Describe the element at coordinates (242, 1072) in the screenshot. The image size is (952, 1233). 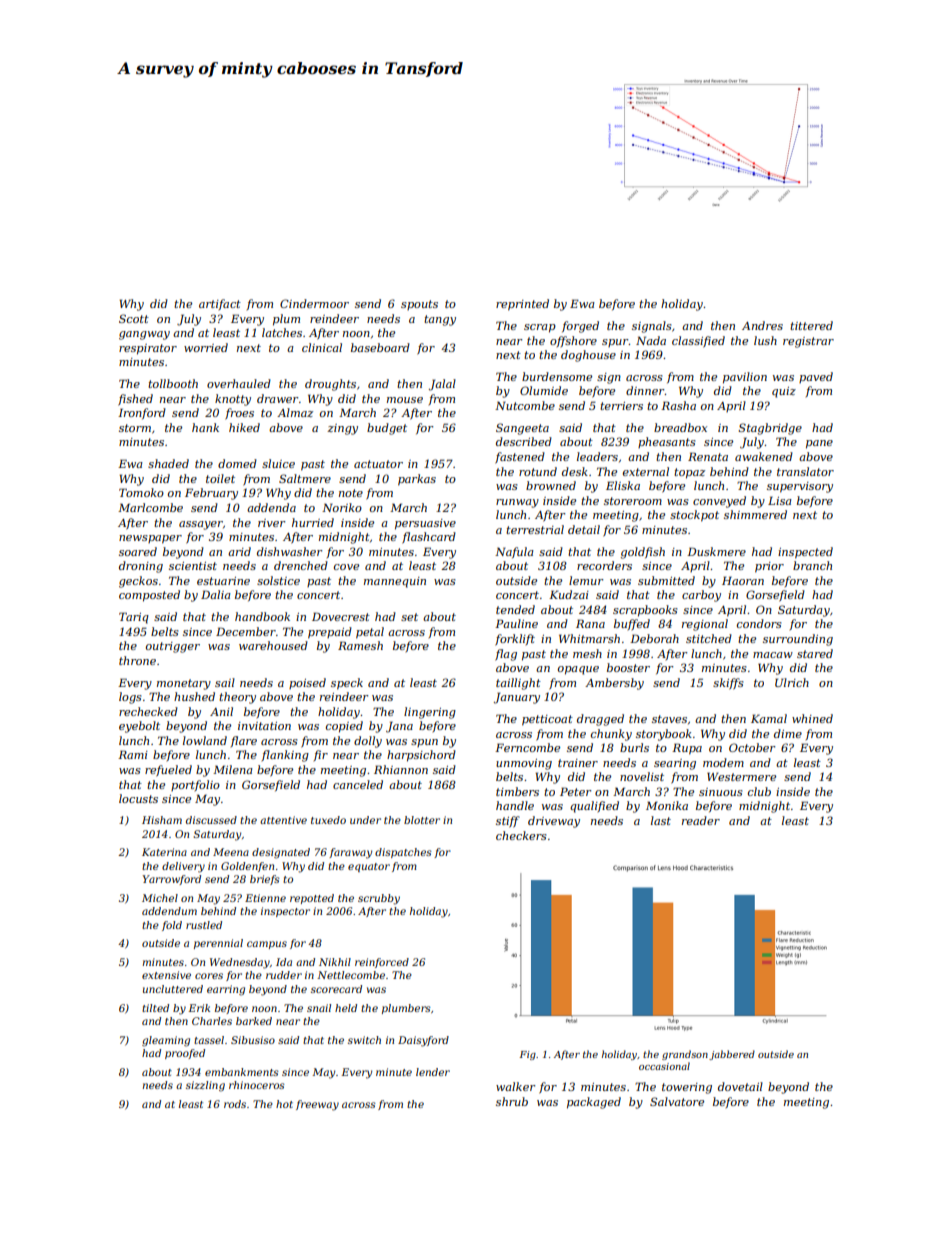
I see `embankments` at that location.
